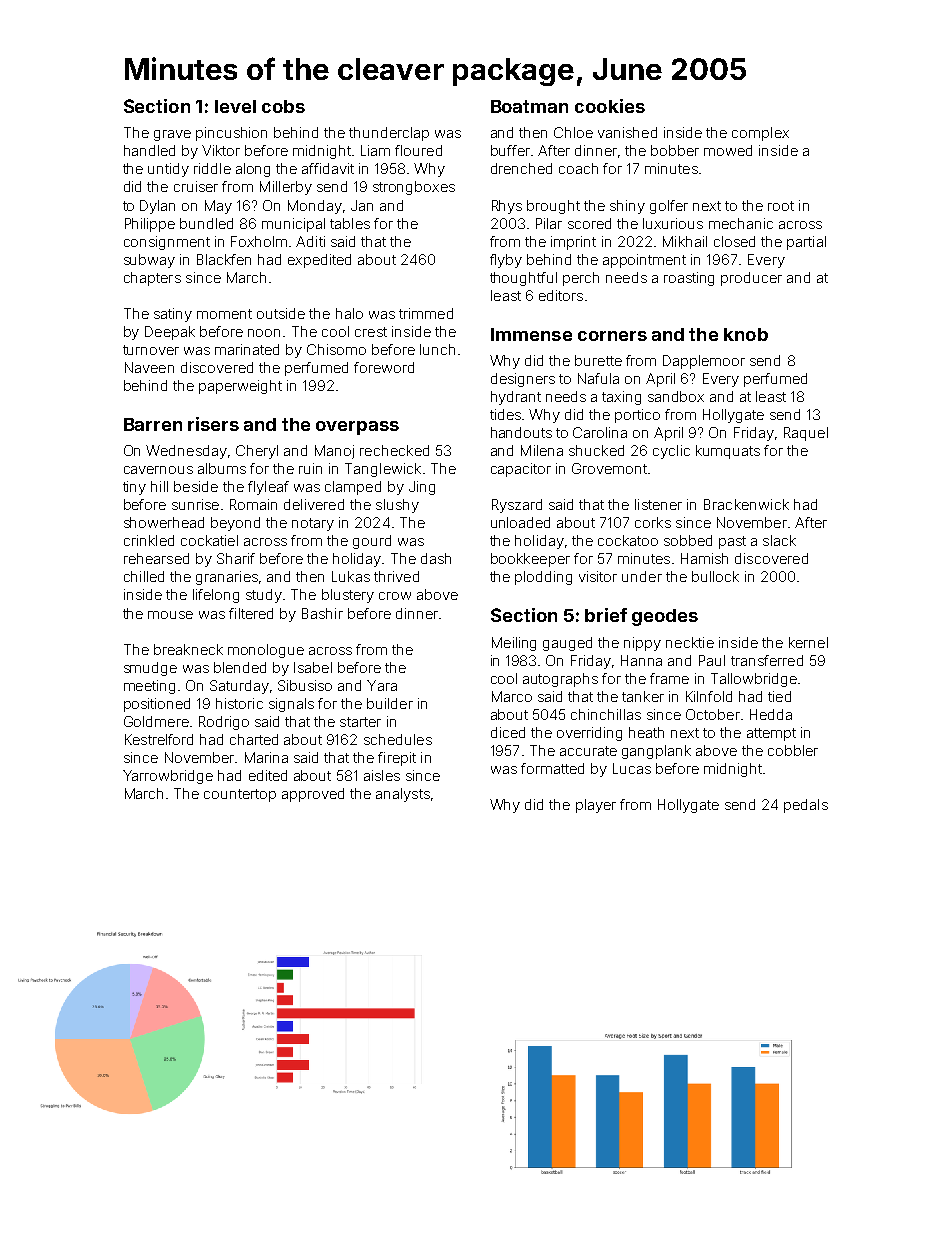 The width and height of the screenshot is (952, 1233). Describe the element at coordinates (240, 795) in the screenshot. I see `countertop` at that location.
